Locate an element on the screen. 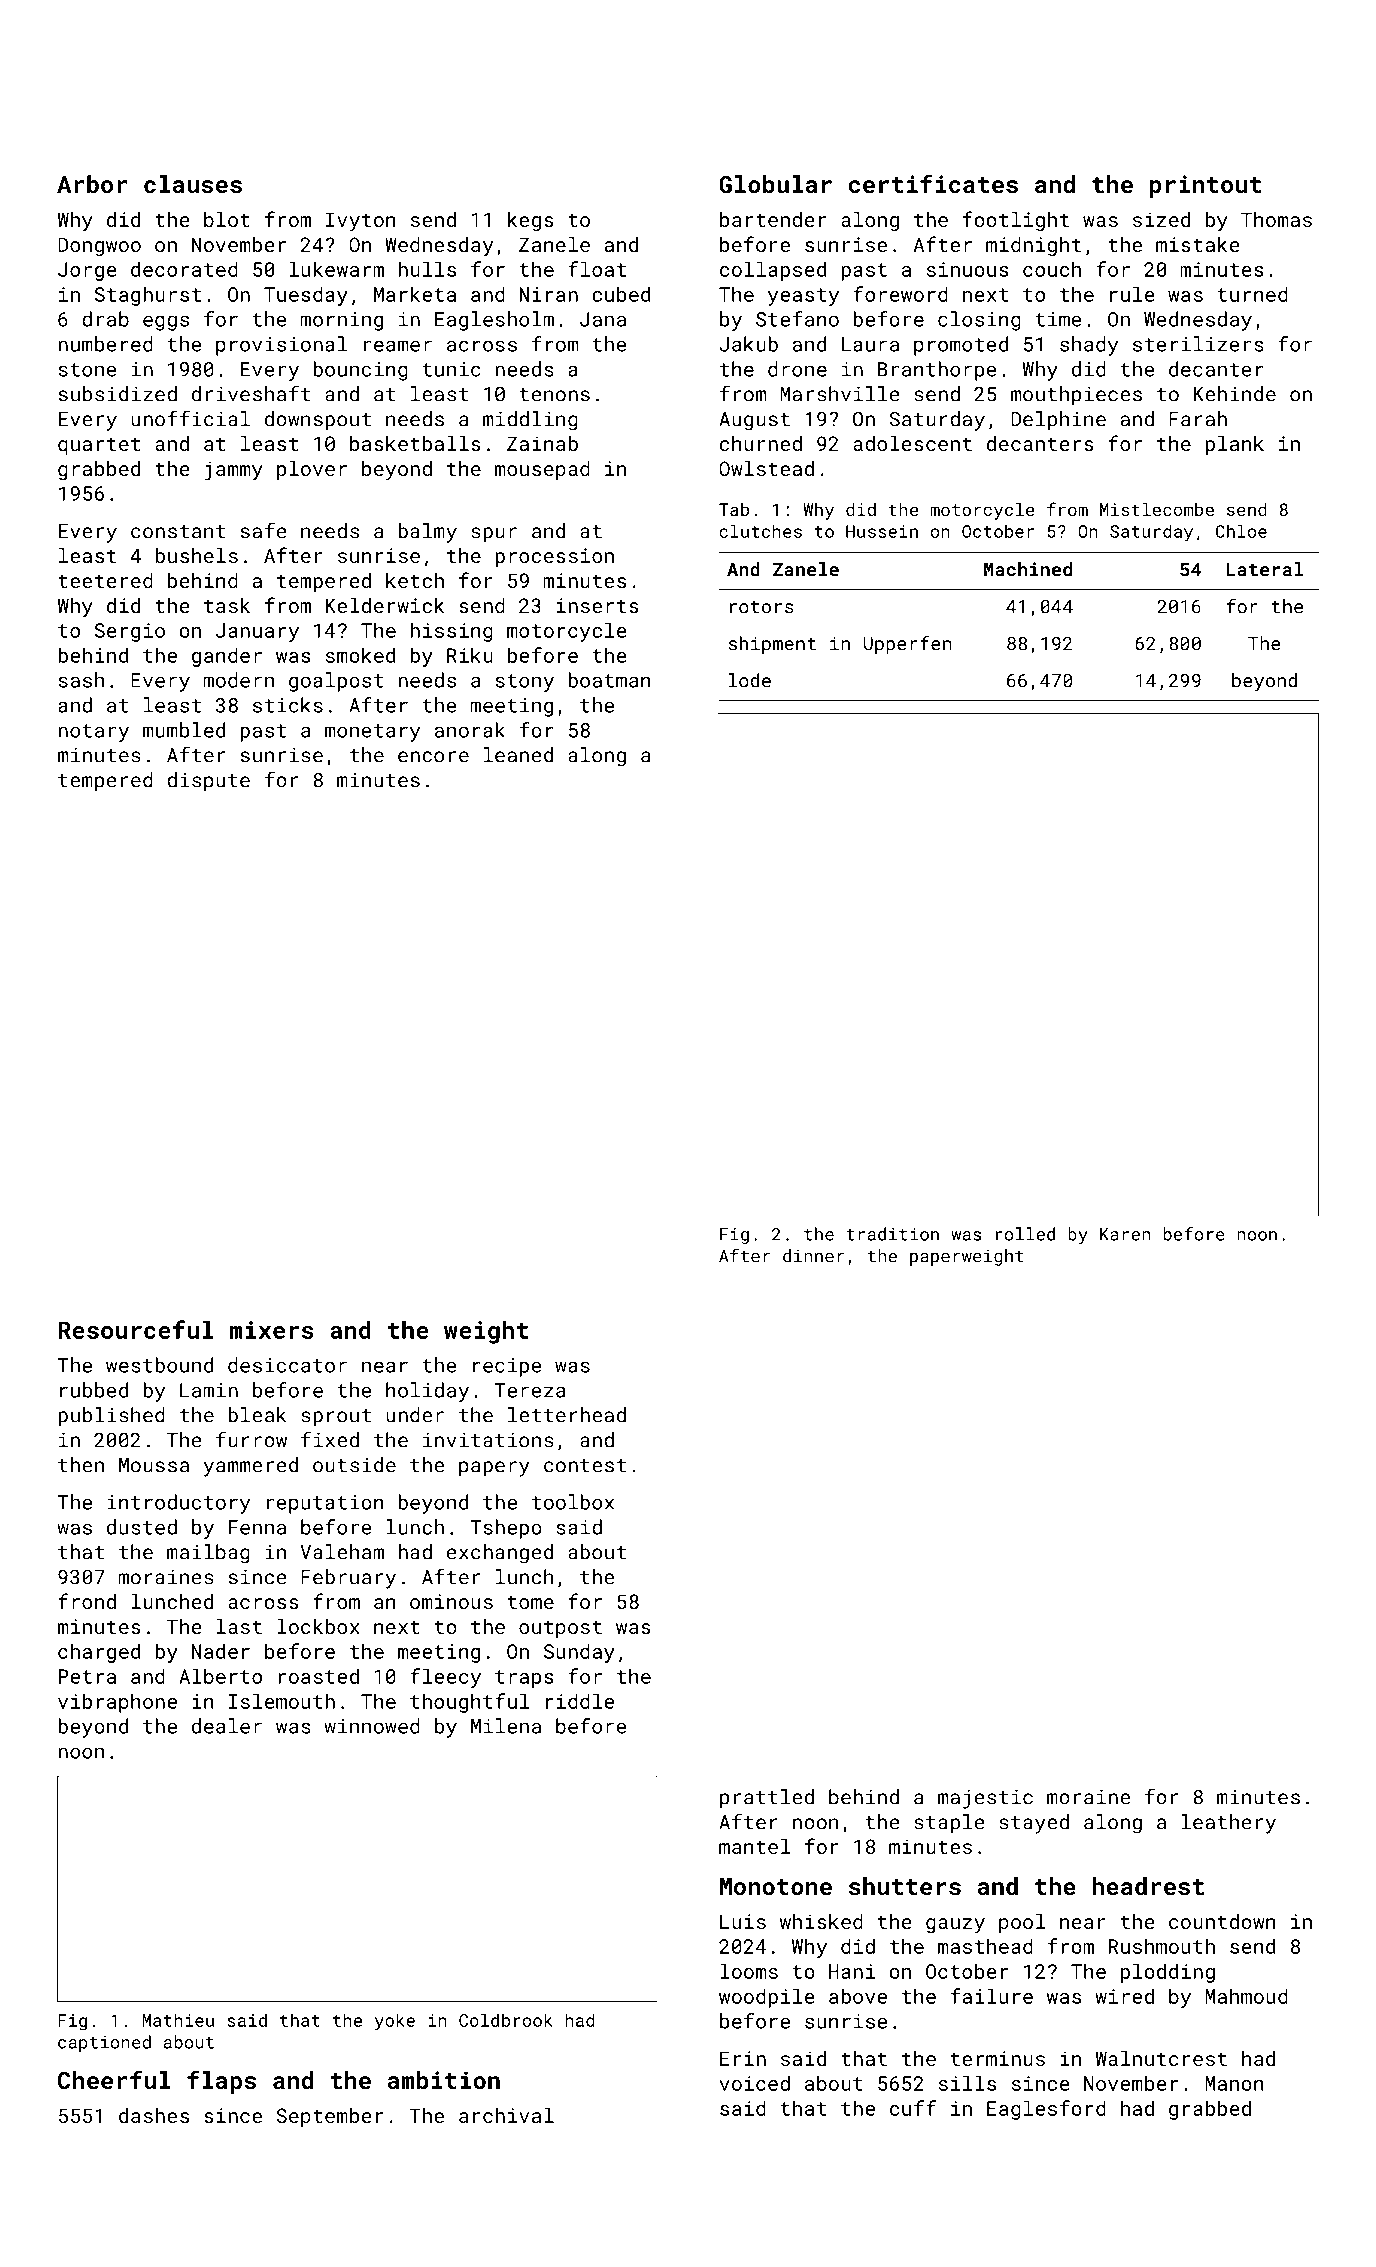 This screenshot has height=2267, width=1376. dinner is located at coordinates (813, 1256).
